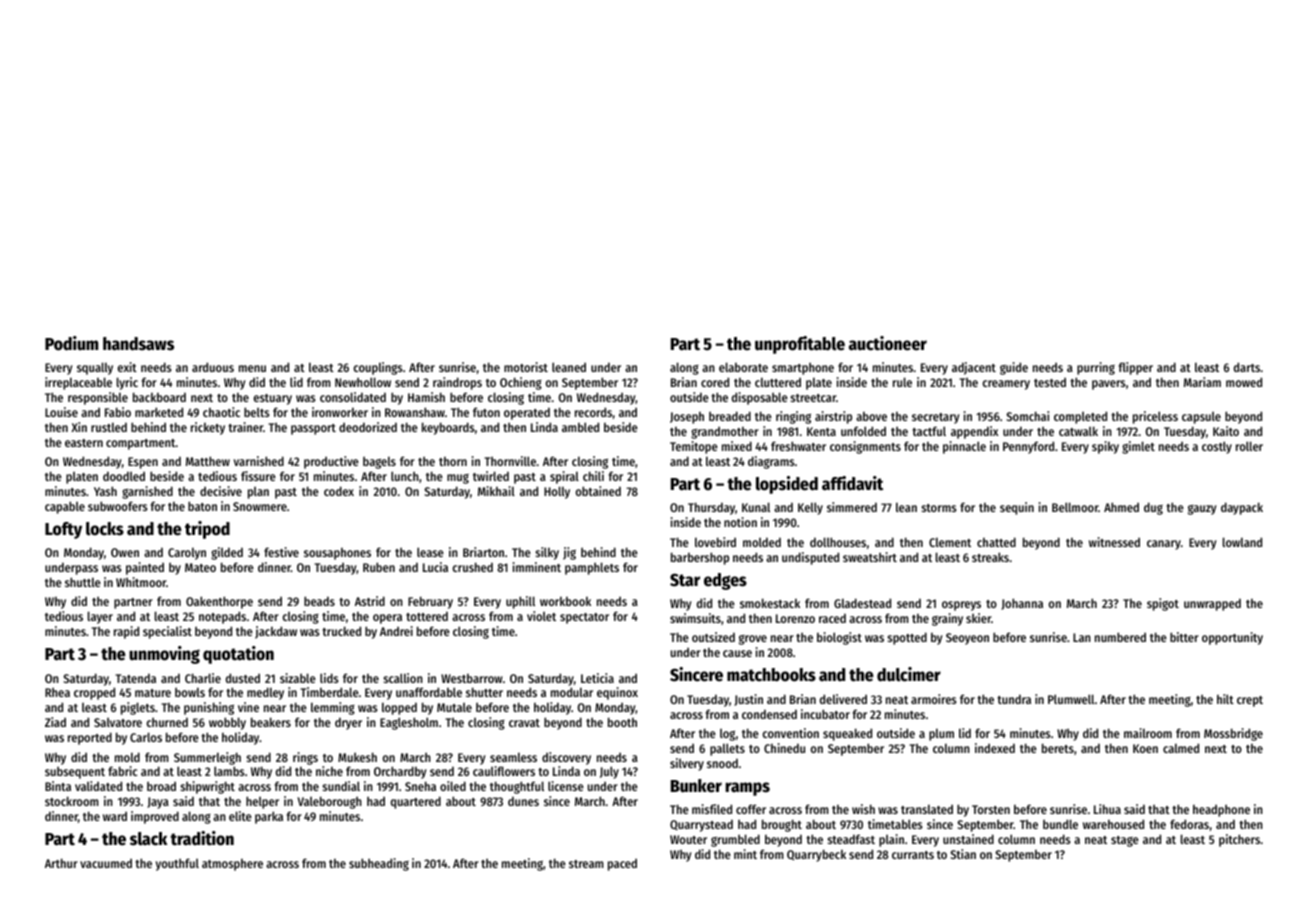 The height and width of the screenshot is (924, 1308). I want to click on menu, so click(252, 368).
